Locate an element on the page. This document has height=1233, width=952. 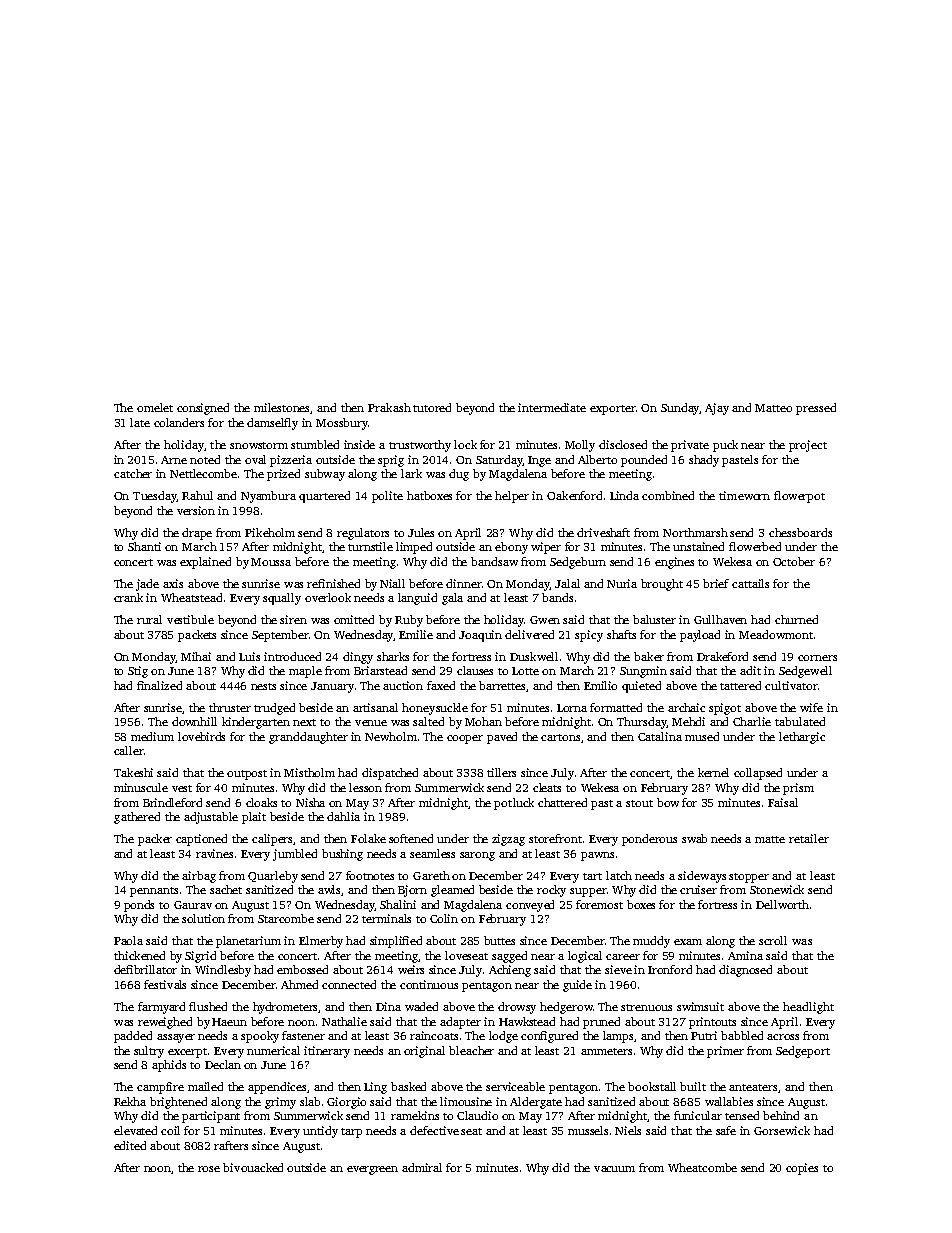
grimy is located at coordinates (280, 1103).
